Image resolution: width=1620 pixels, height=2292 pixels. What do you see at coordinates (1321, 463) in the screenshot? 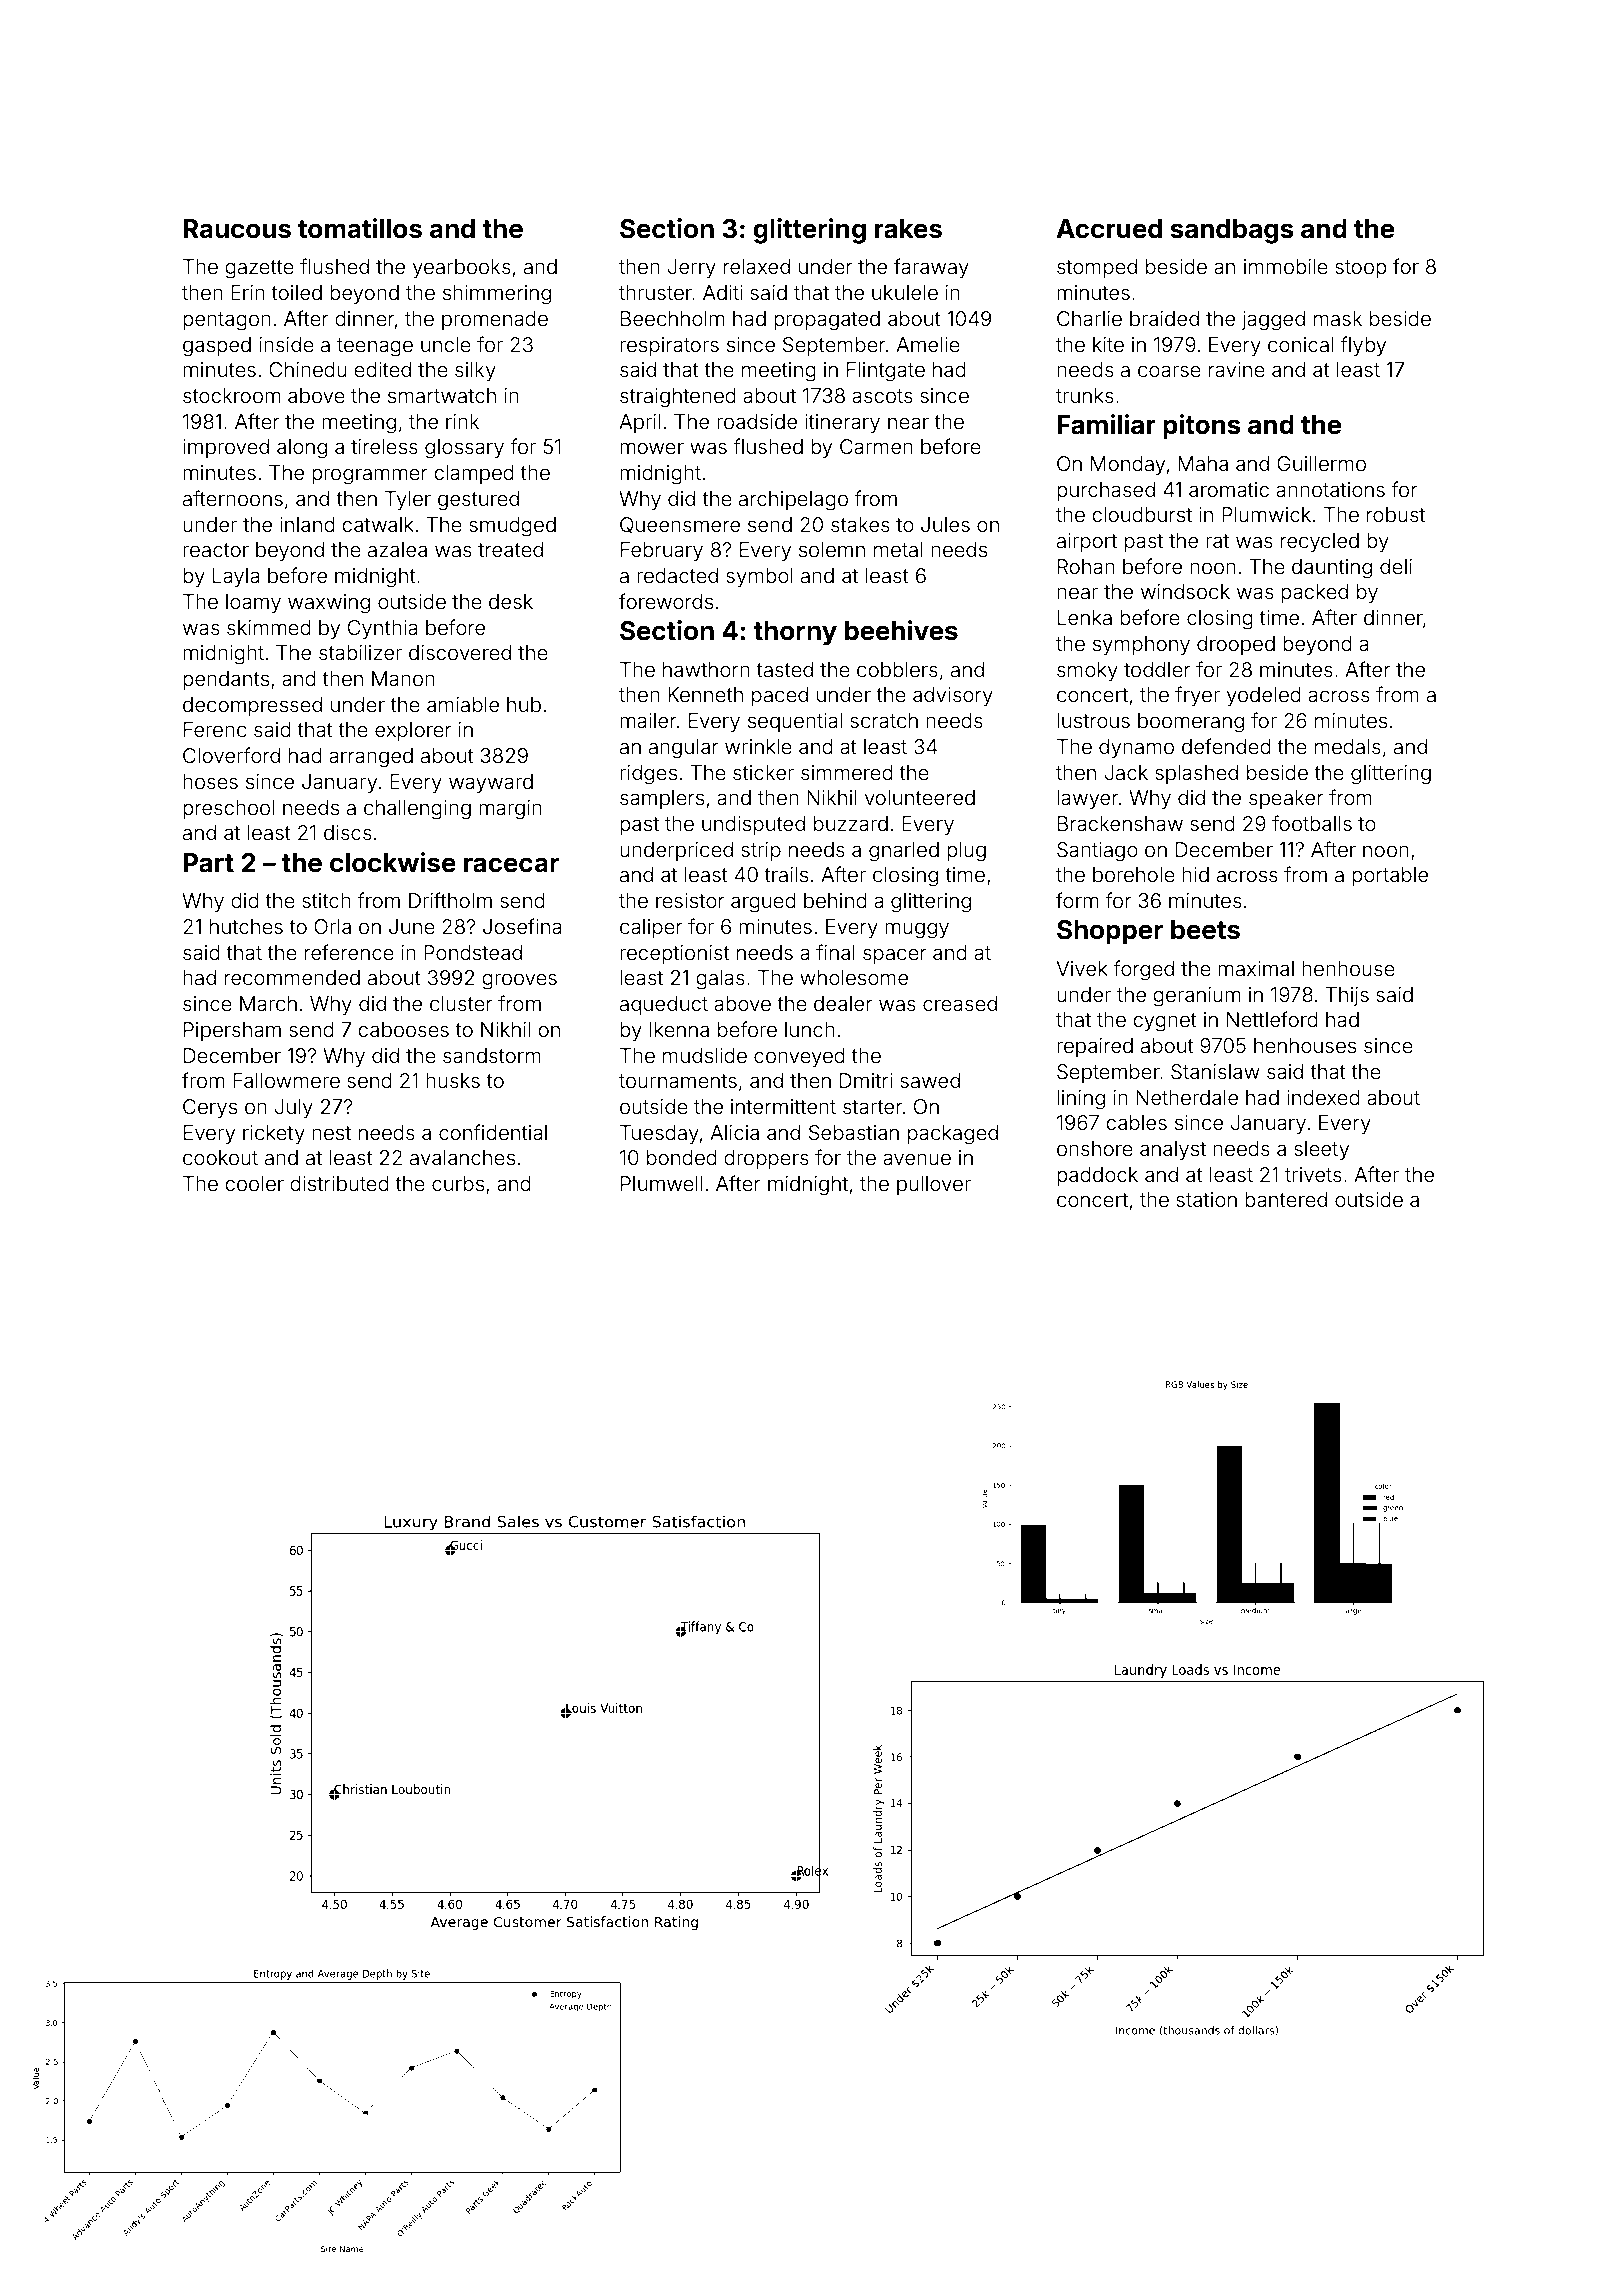
I see `Guillermo` at bounding box center [1321, 463].
